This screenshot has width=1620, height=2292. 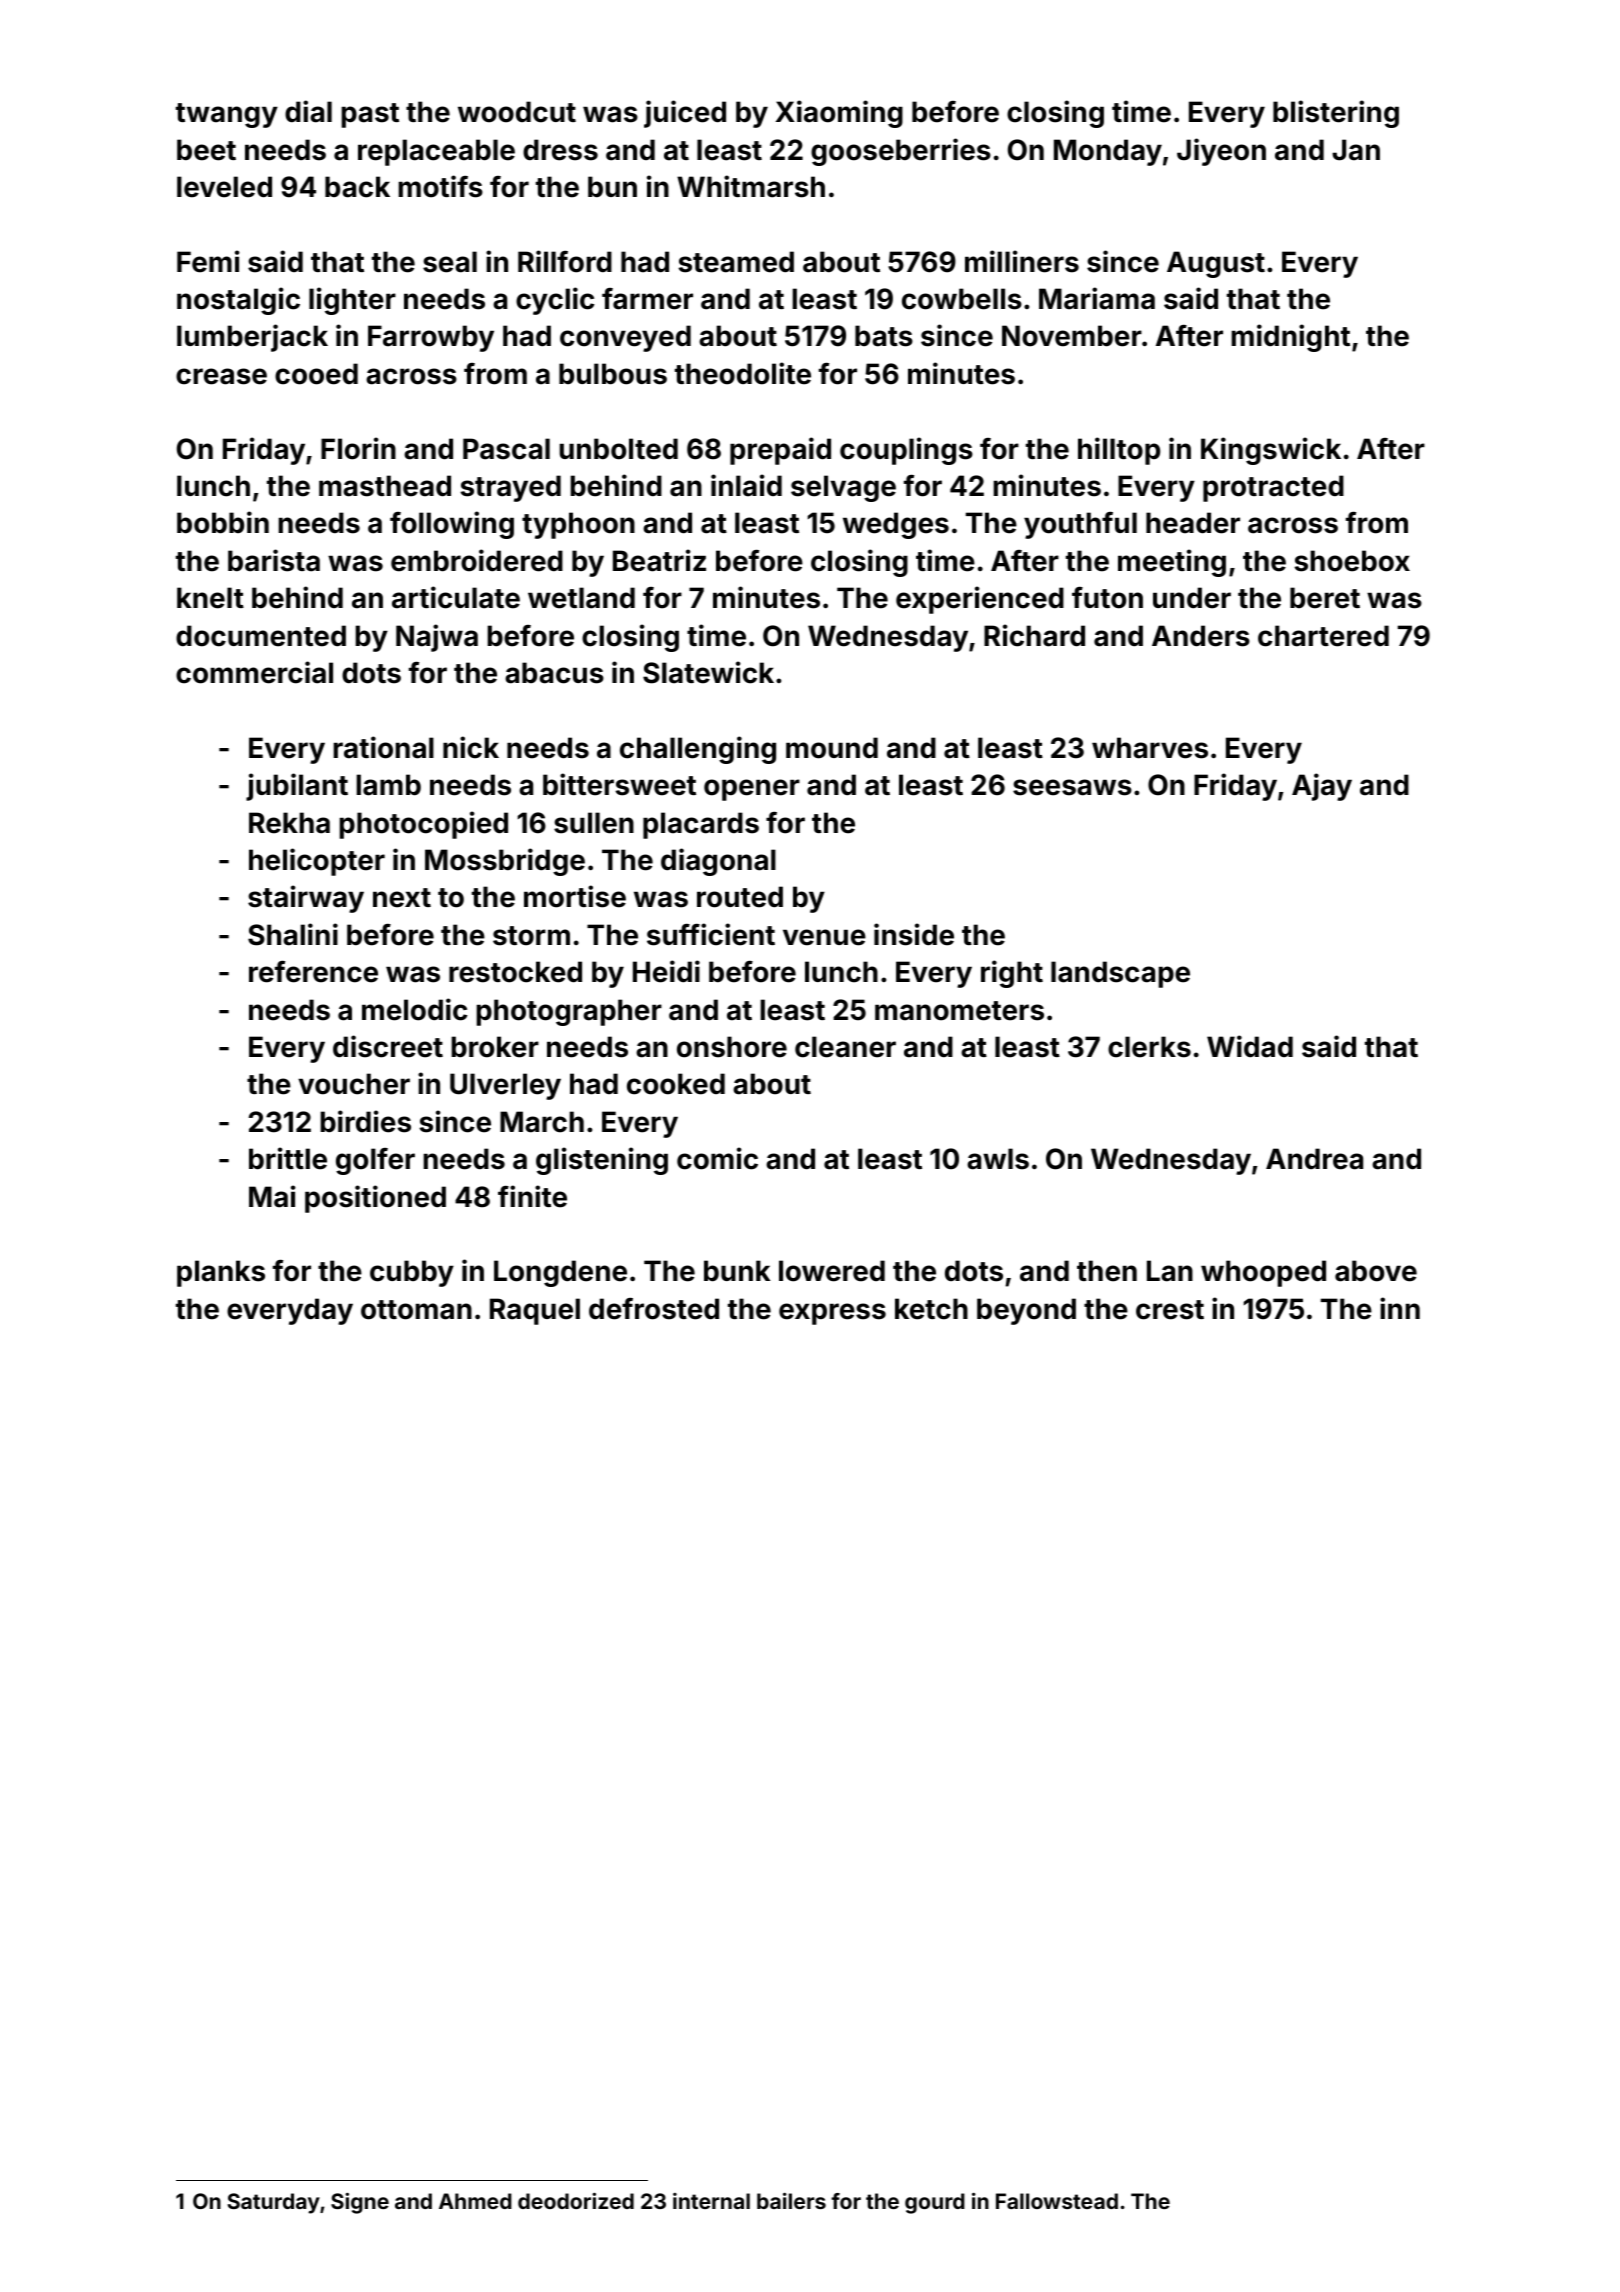 I want to click on wharves, so click(x=1150, y=748).
